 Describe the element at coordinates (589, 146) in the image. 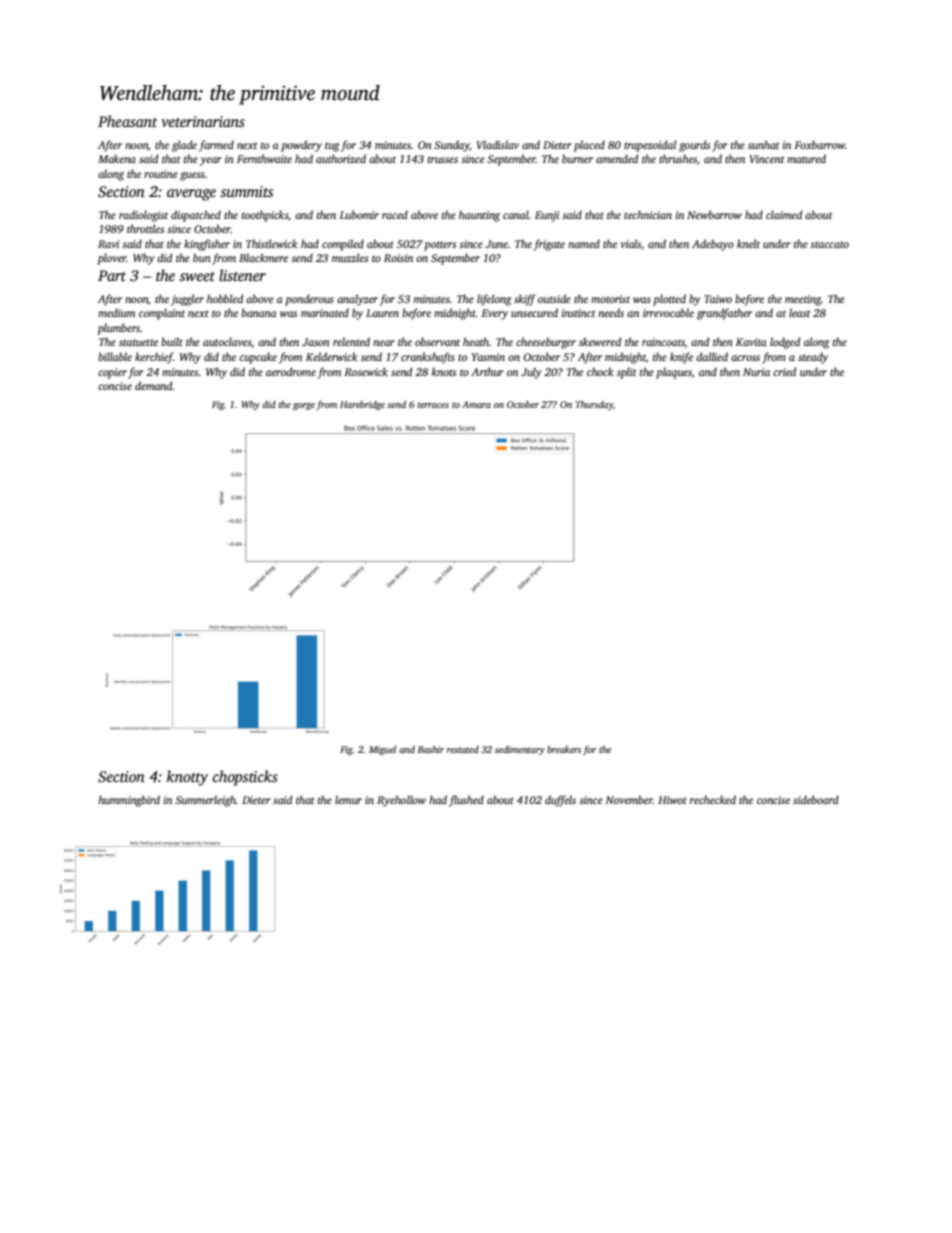

I see `placed` at that location.
